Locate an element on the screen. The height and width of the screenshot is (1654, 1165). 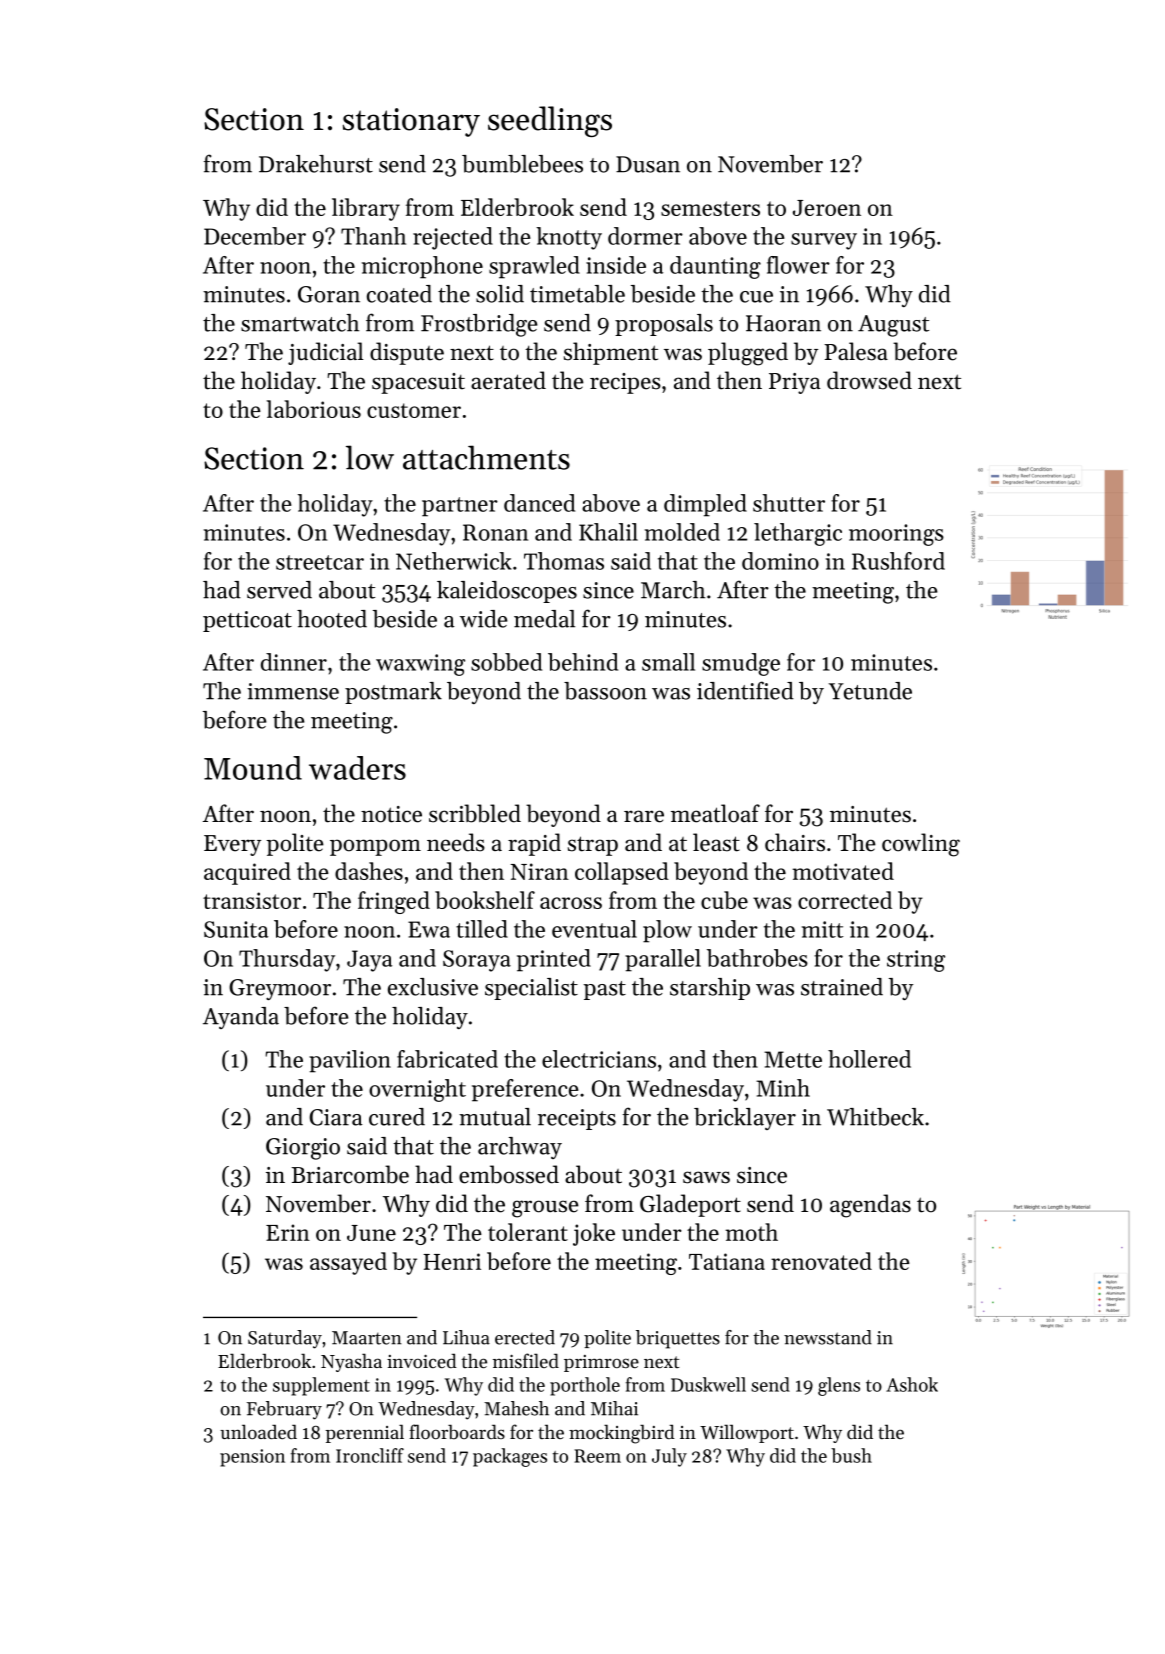
chairs is located at coordinates (795, 842).
